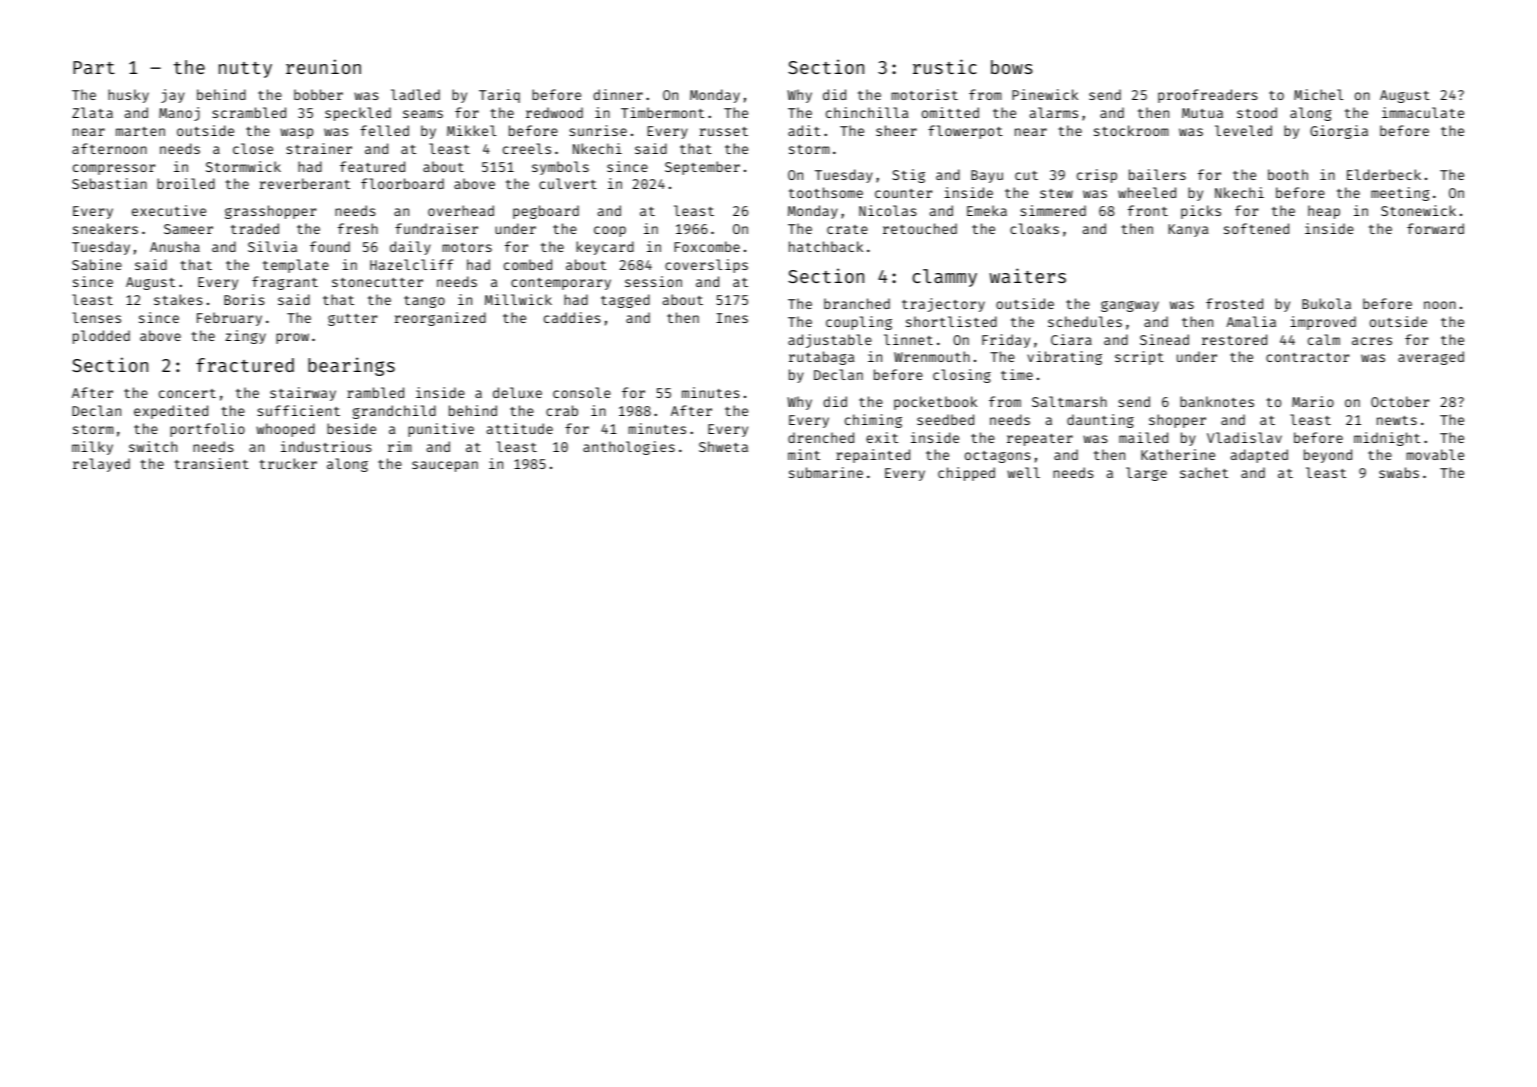 The image size is (1537, 1087). I want to click on plodded, so click(101, 337).
